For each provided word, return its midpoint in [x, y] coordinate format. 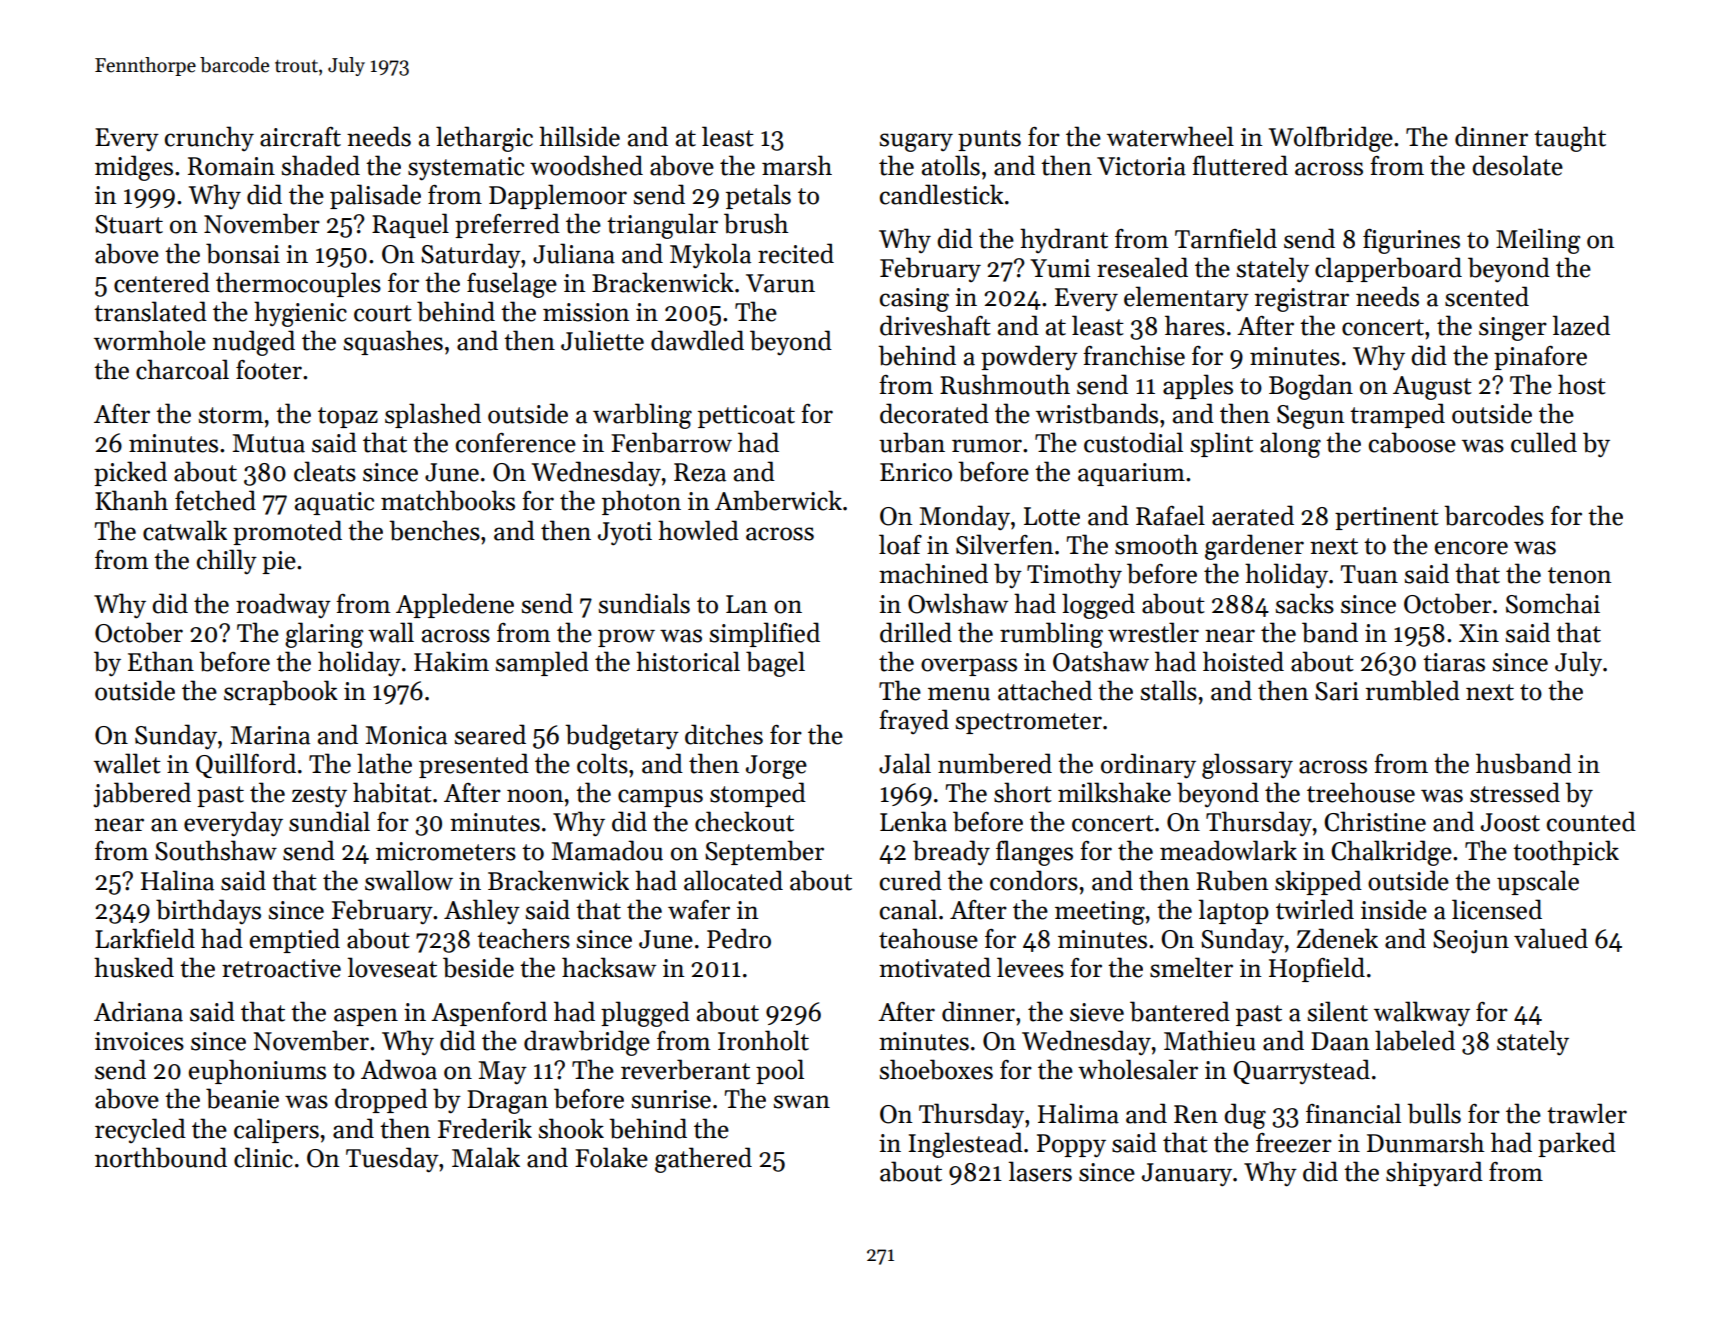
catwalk [185, 530]
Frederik [485, 1128]
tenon [1579, 575]
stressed [1515, 792]
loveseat [392, 967]
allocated [733, 880]
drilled [916, 632]
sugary [916, 142]
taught [1570, 139]
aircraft [300, 137]
